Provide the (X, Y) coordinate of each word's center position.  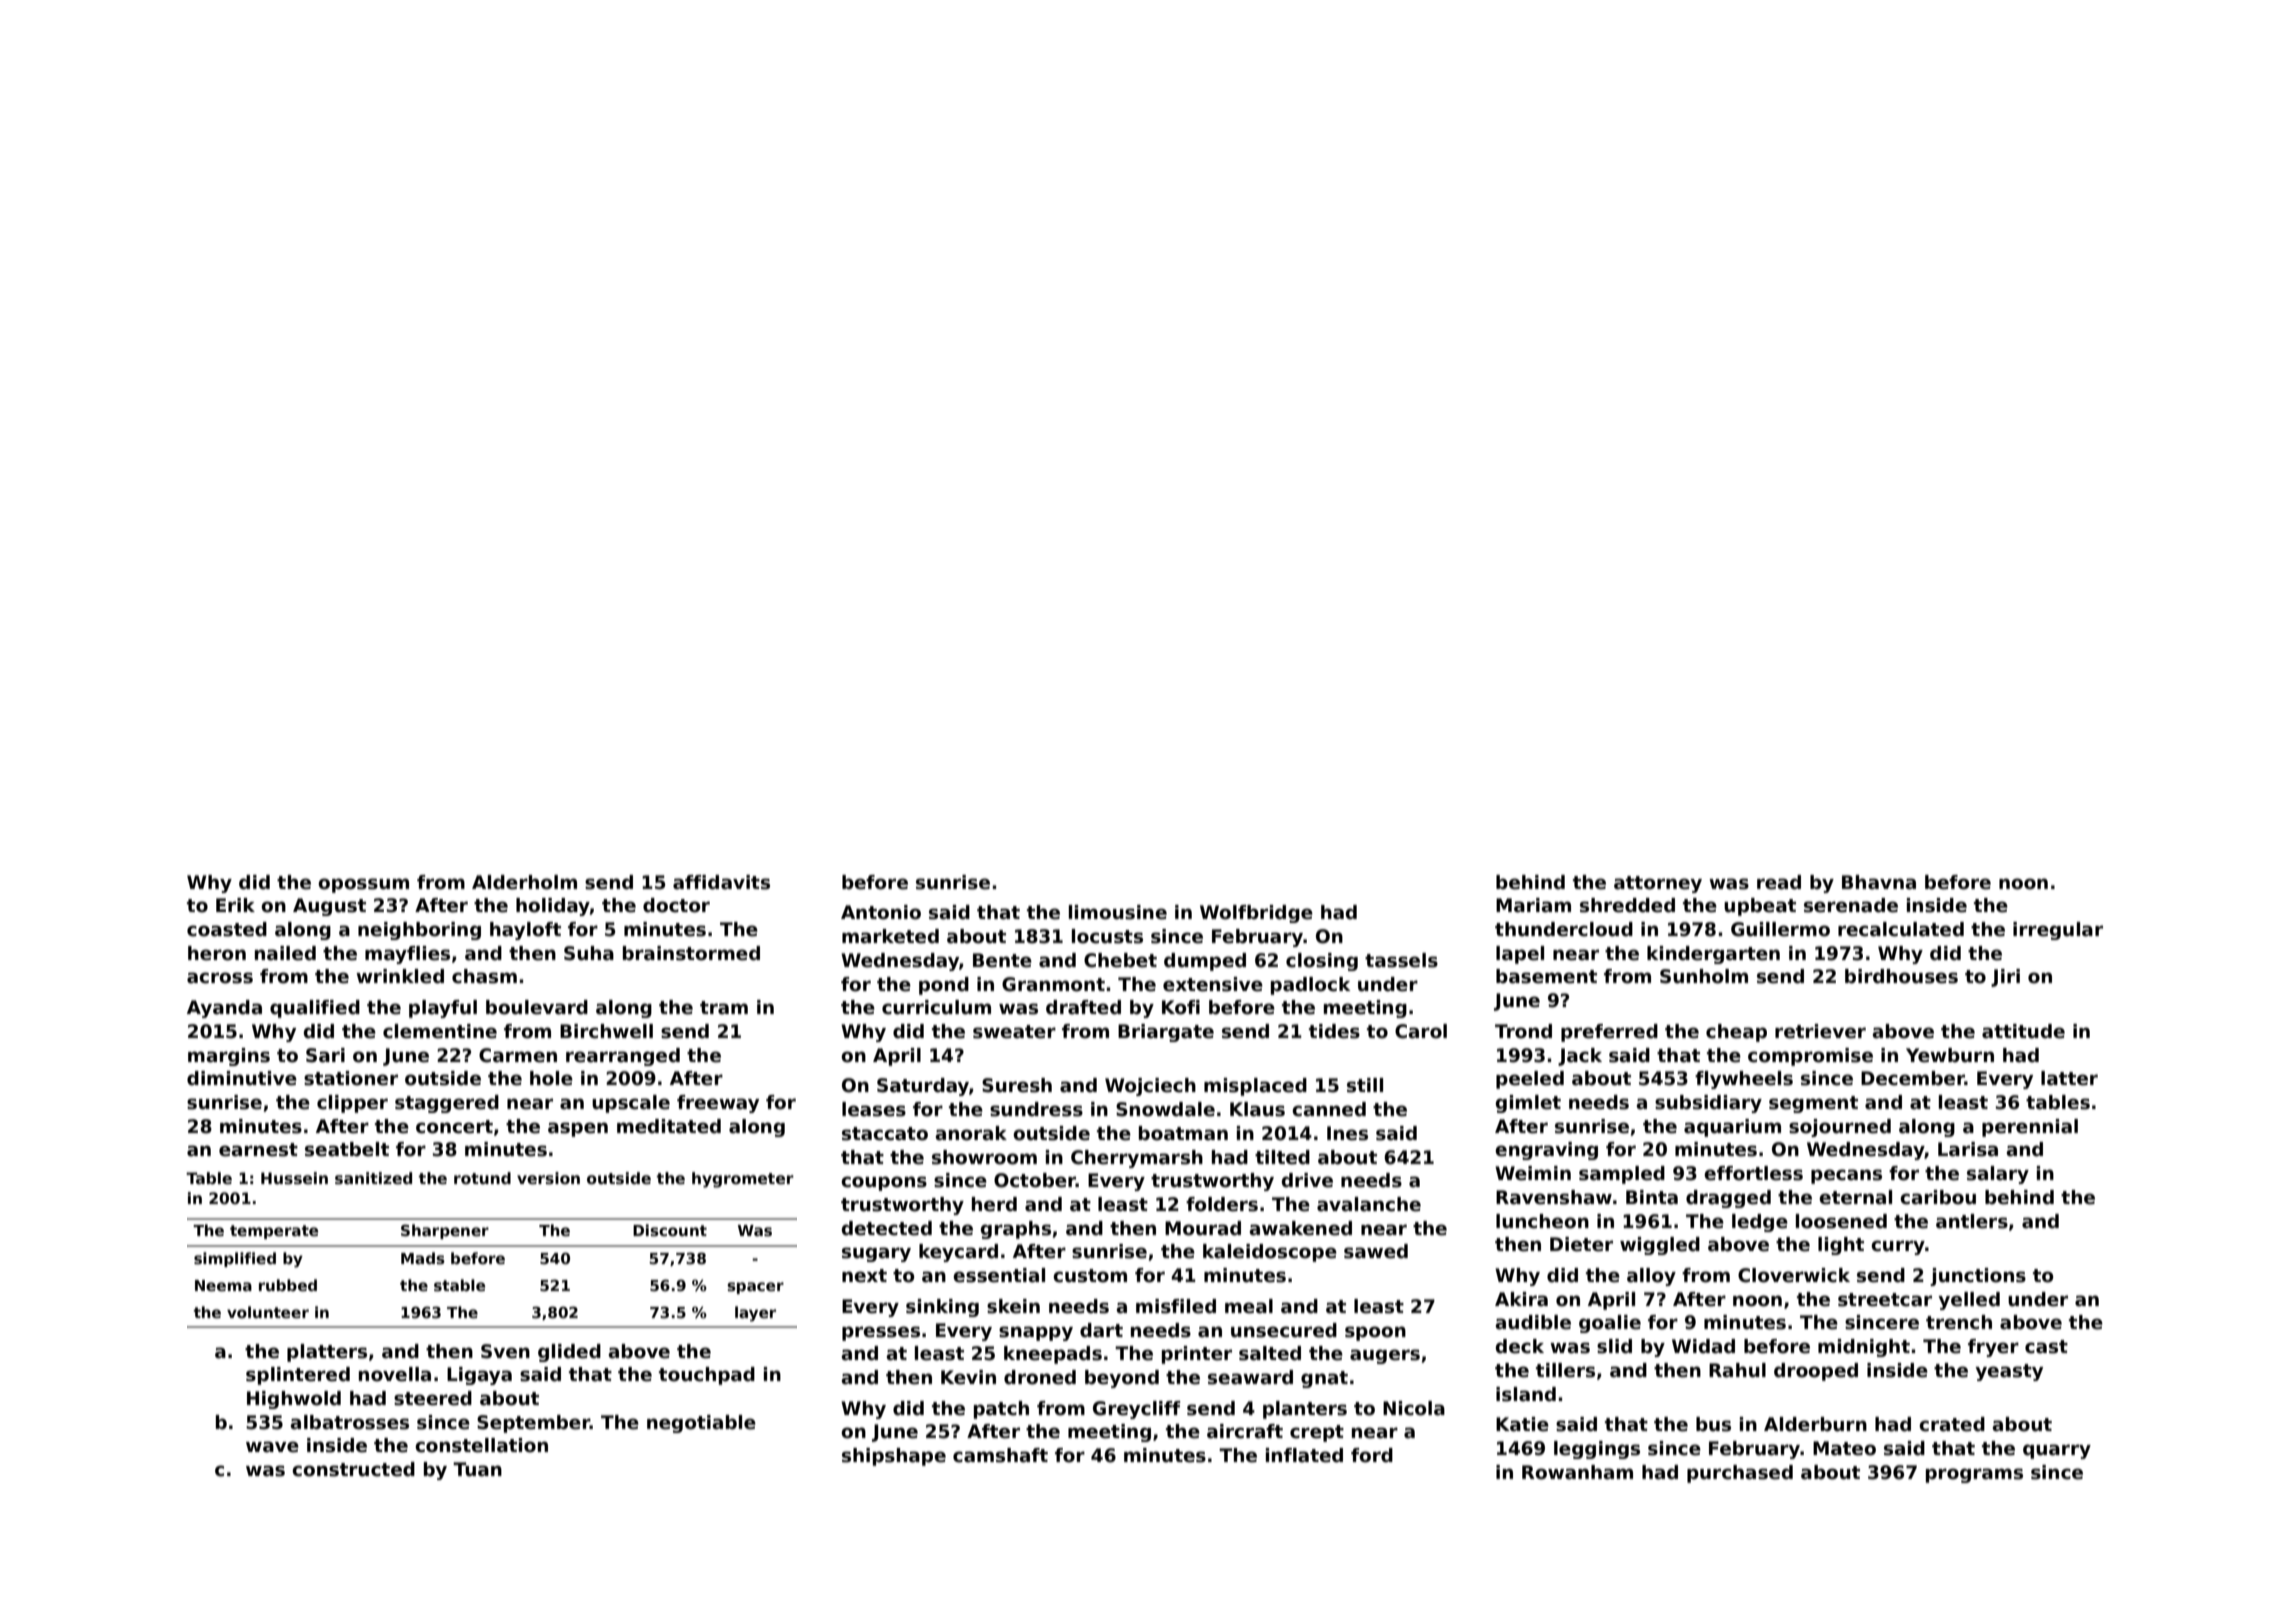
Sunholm (1704, 976)
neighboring (419, 931)
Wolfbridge (1256, 914)
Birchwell (606, 1031)
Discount (670, 1230)
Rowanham (1577, 1472)
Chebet (1120, 960)
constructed (353, 1469)
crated (1952, 1424)
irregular (2058, 931)
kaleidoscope (1270, 1253)
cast (2046, 1347)
